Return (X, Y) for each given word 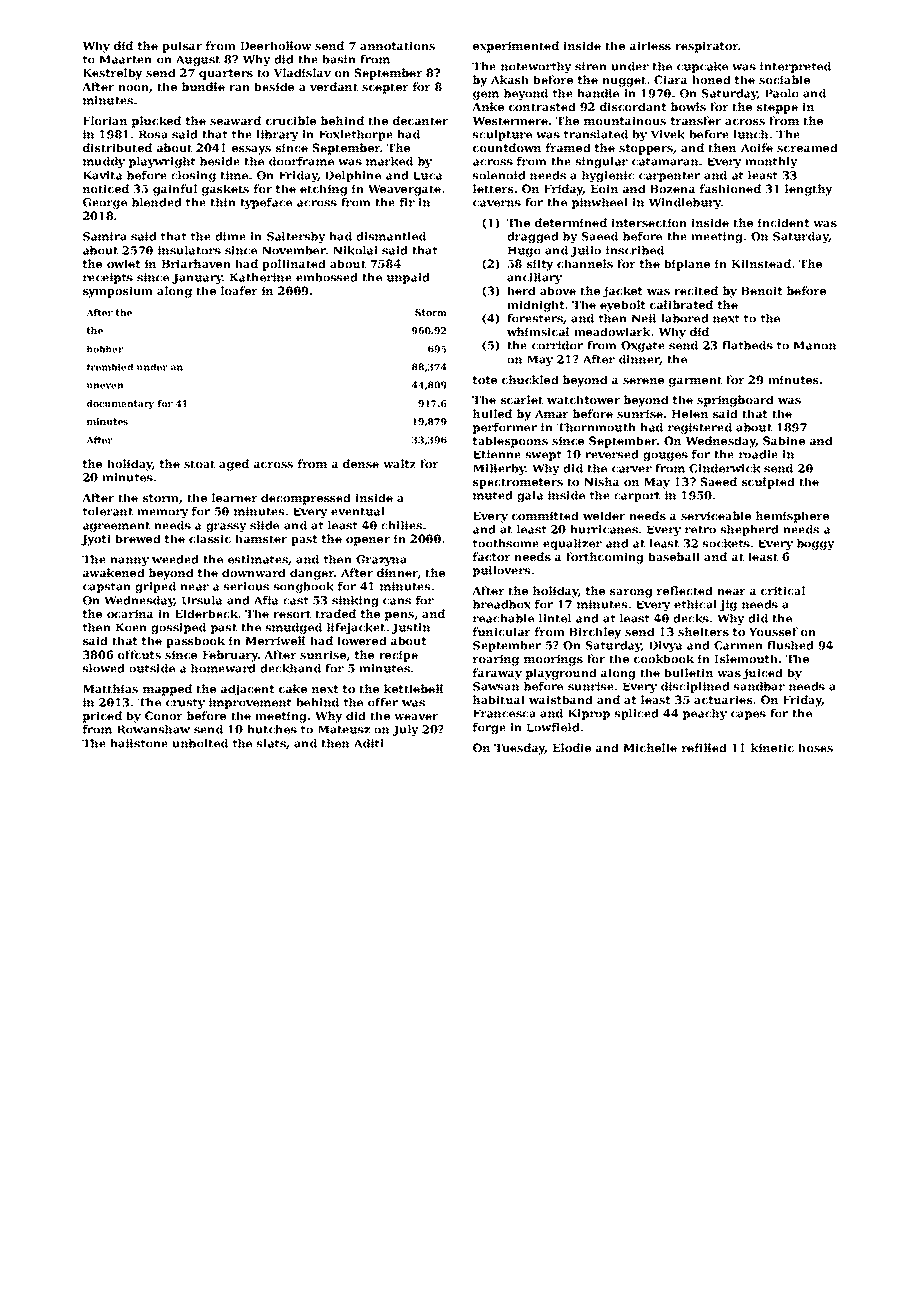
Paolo (782, 93)
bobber (105, 349)
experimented (516, 47)
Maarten (126, 59)
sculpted (768, 483)
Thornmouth (596, 427)
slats (271, 743)
